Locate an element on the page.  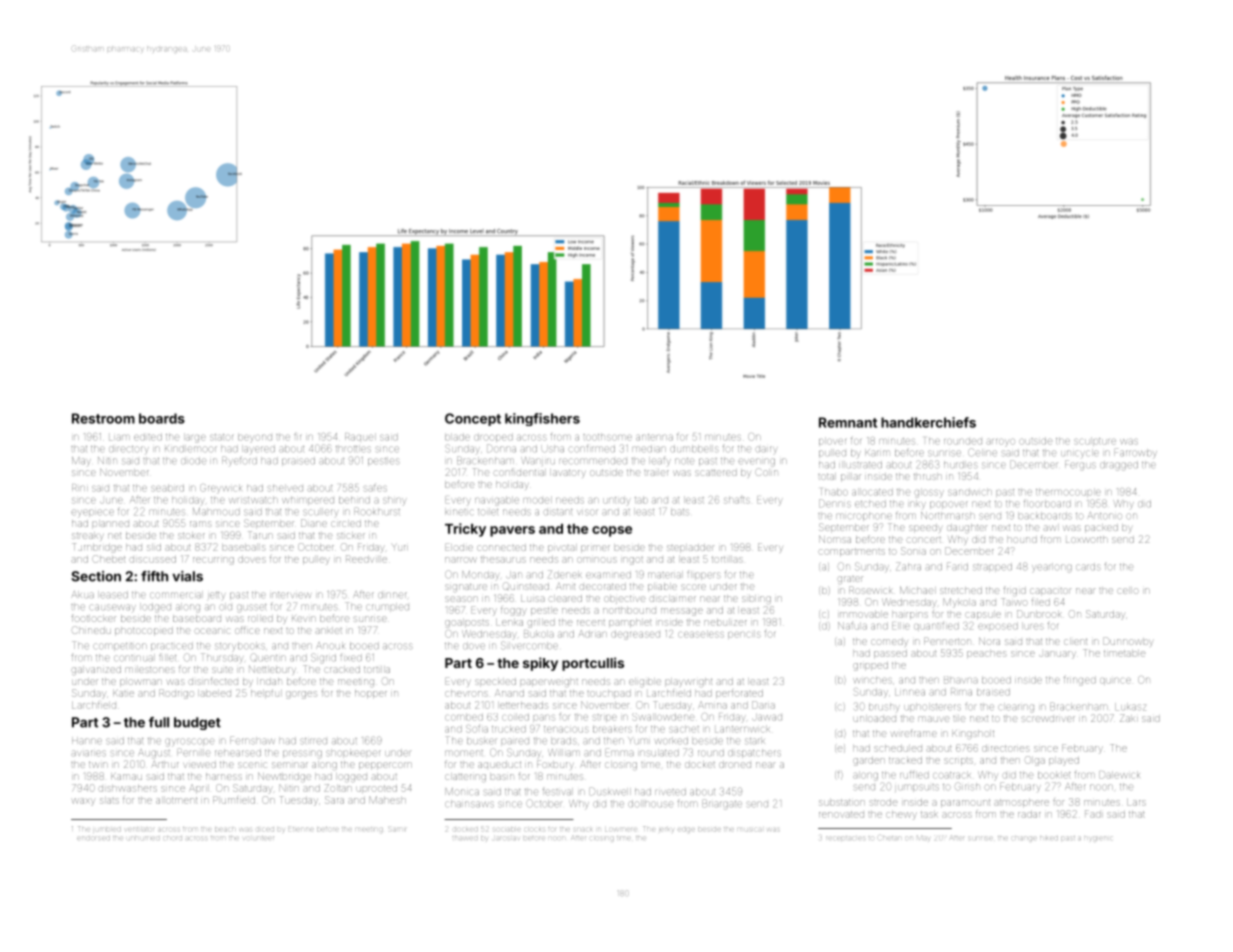
Restroom is located at coordinates (103, 418).
